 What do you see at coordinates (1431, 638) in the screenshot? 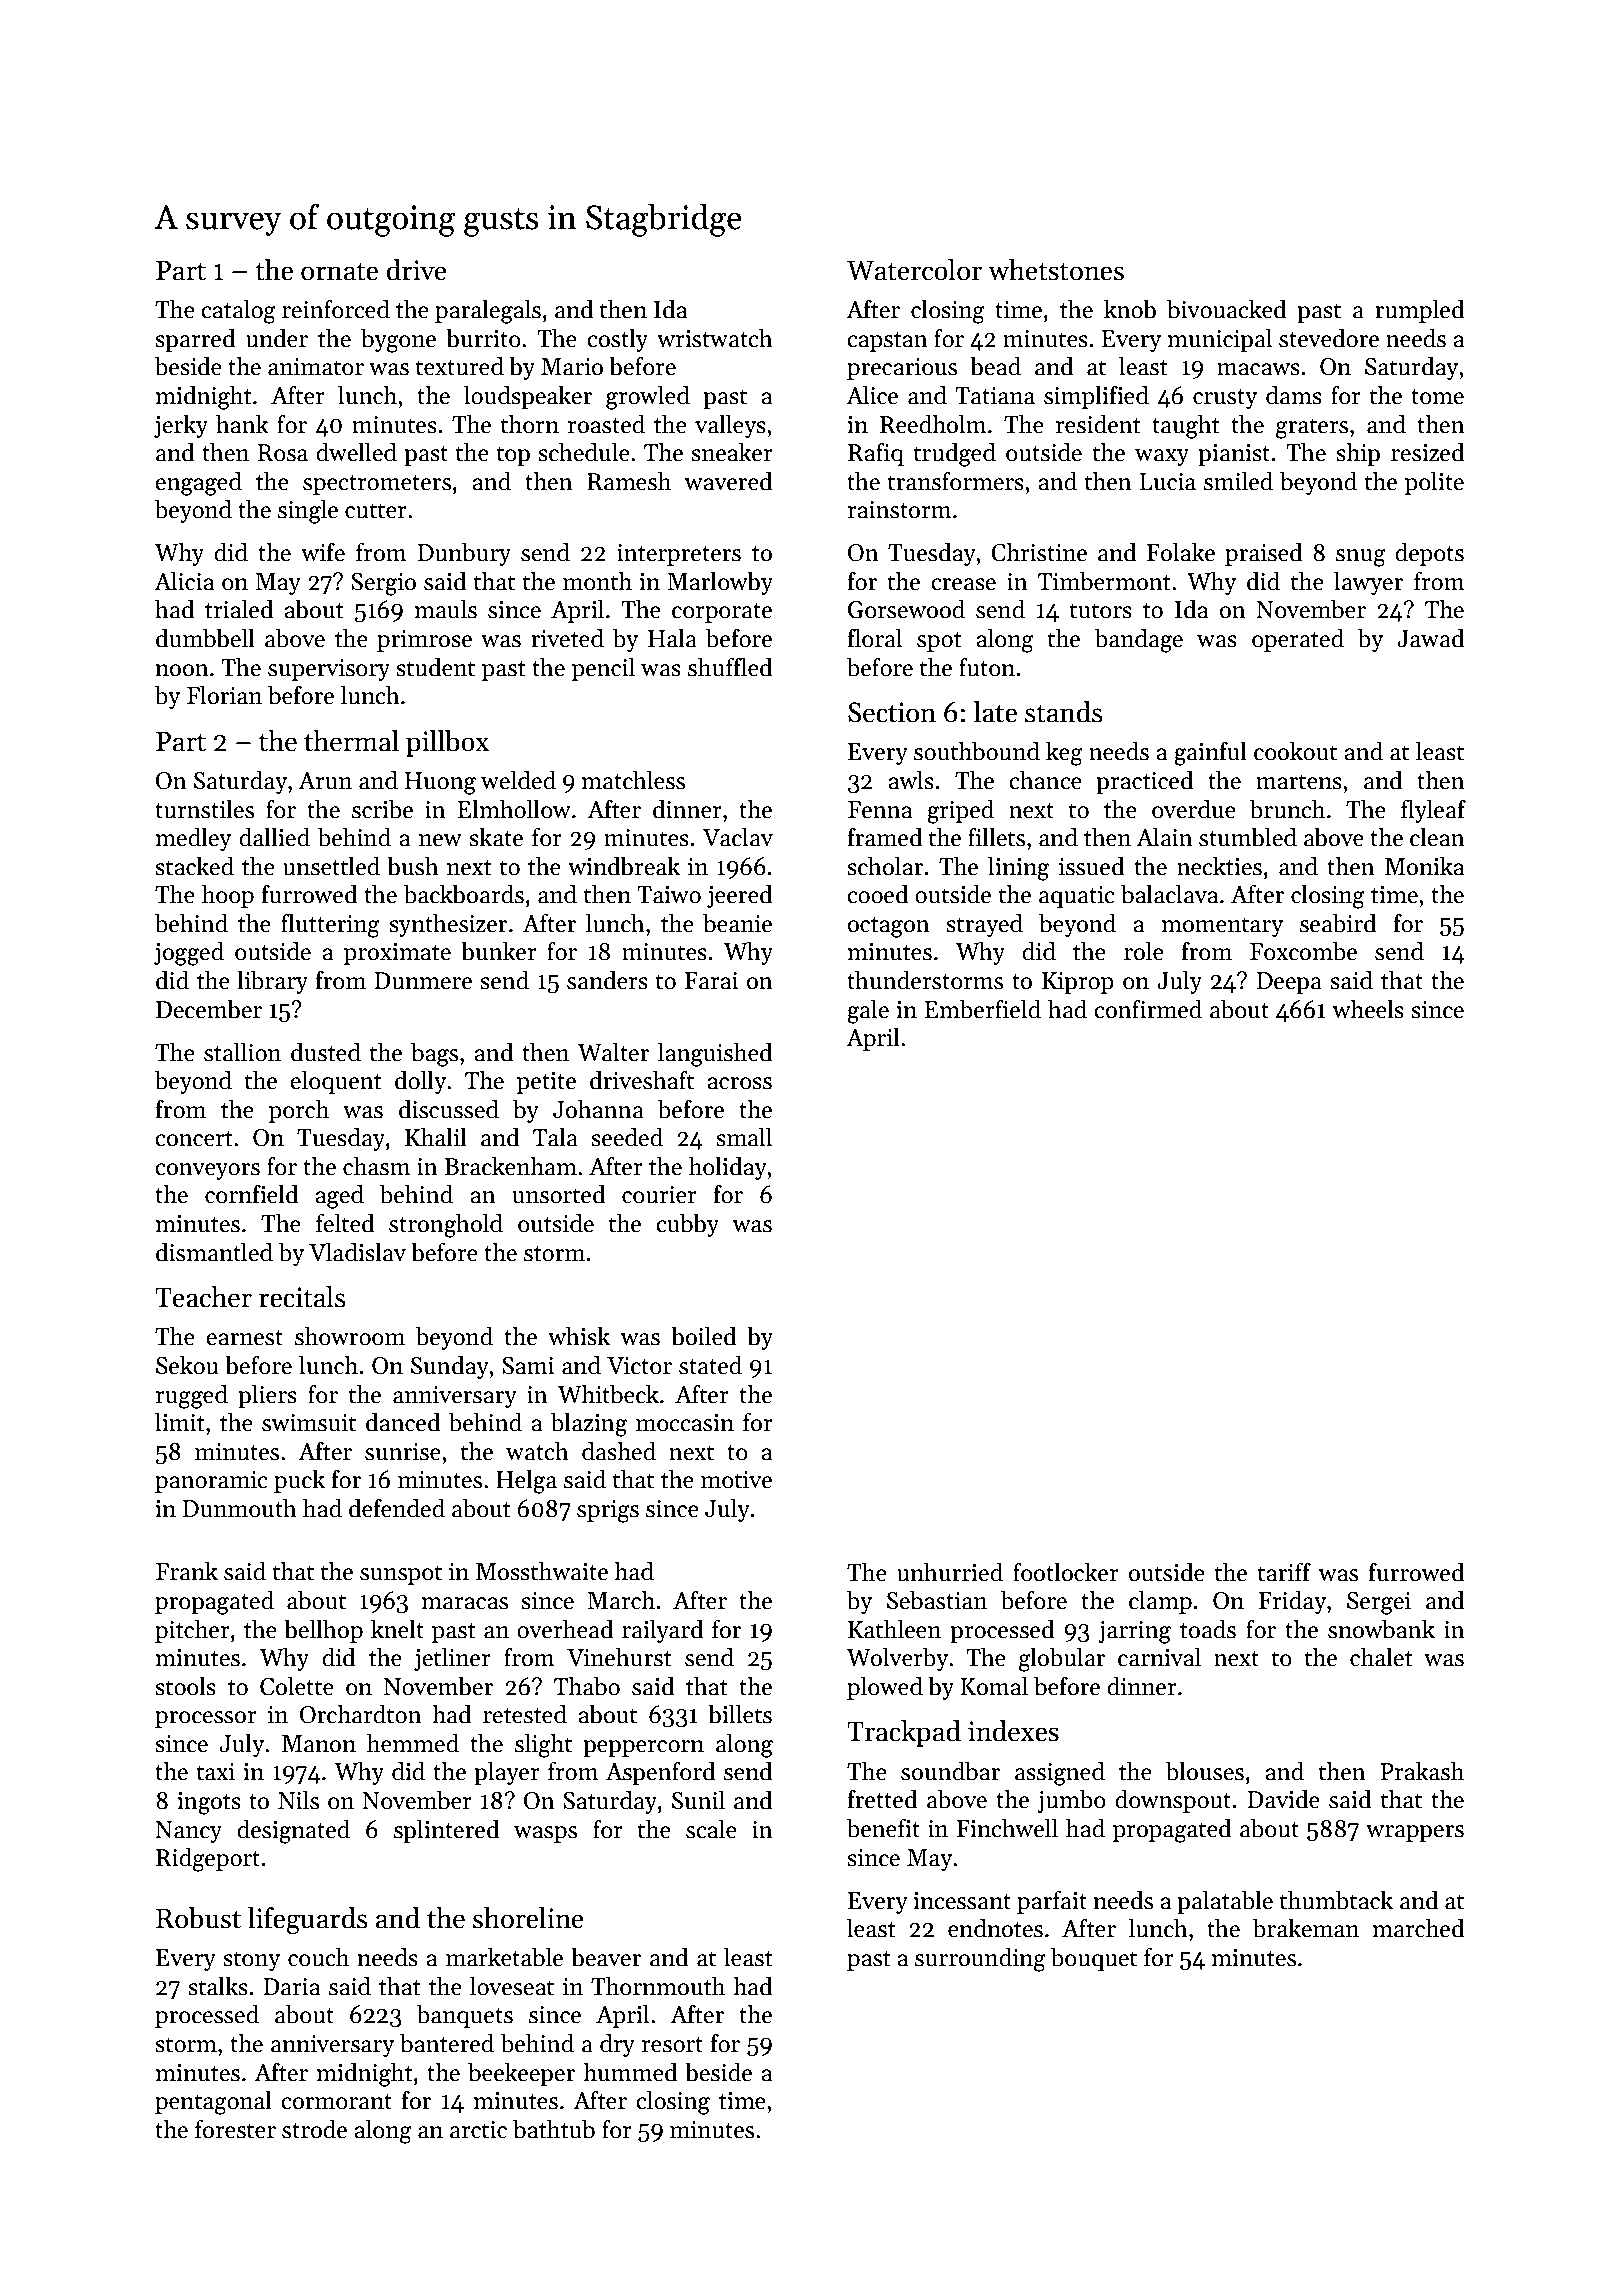
I see `Jawad` at bounding box center [1431, 638].
